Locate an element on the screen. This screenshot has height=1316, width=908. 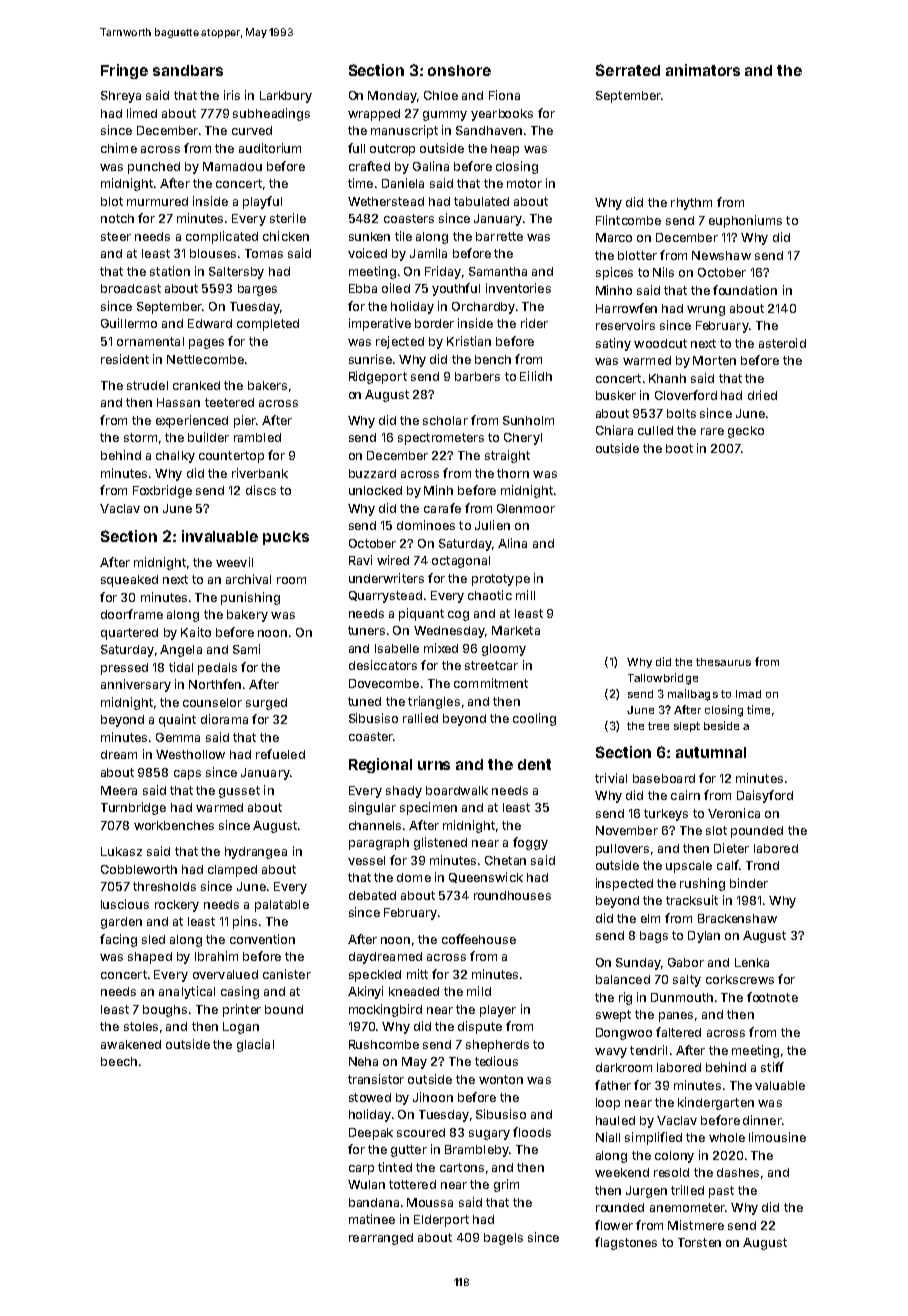
iris is located at coordinates (232, 95).
